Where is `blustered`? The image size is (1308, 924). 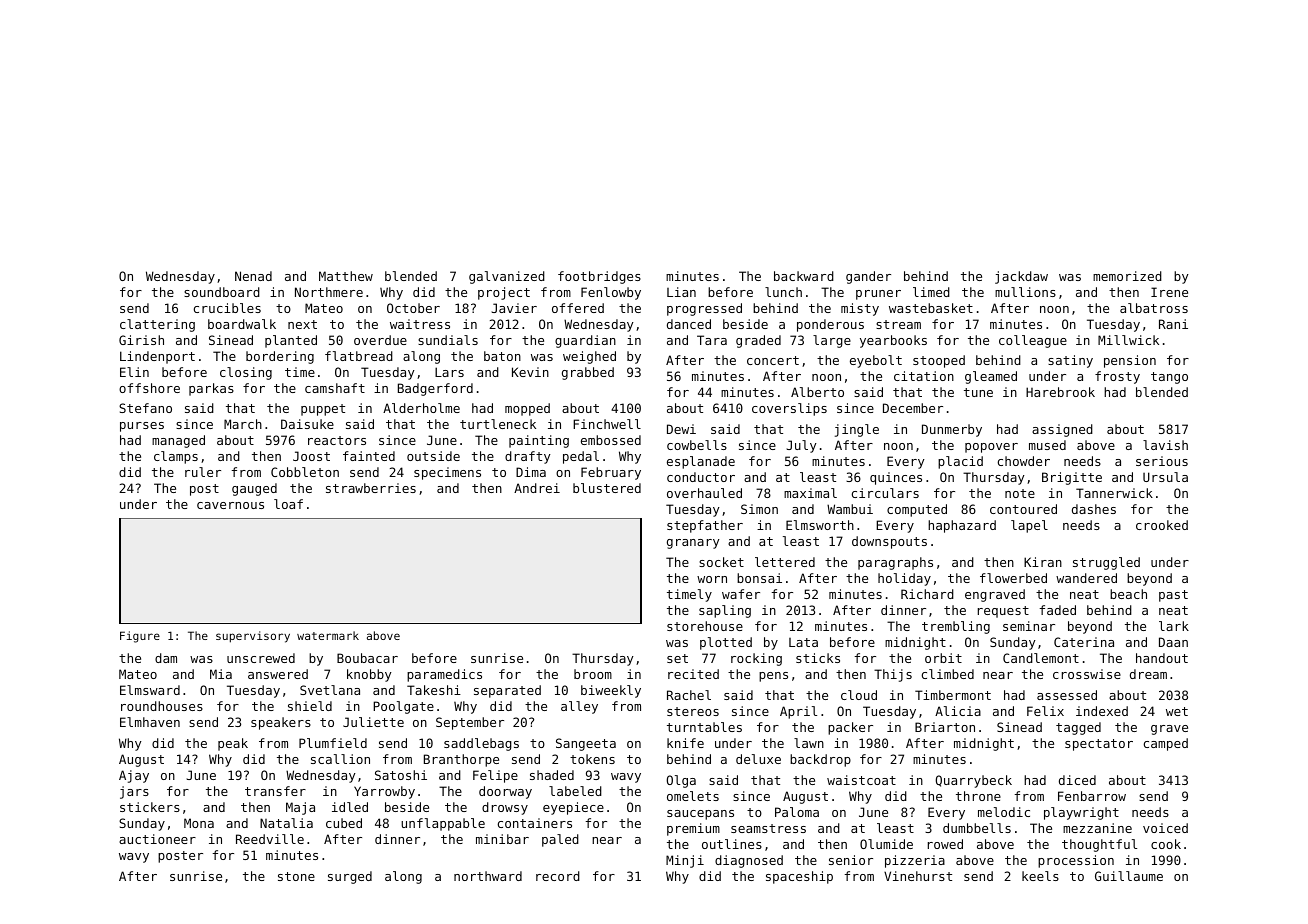 blustered is located at coordinates (607, 488).
